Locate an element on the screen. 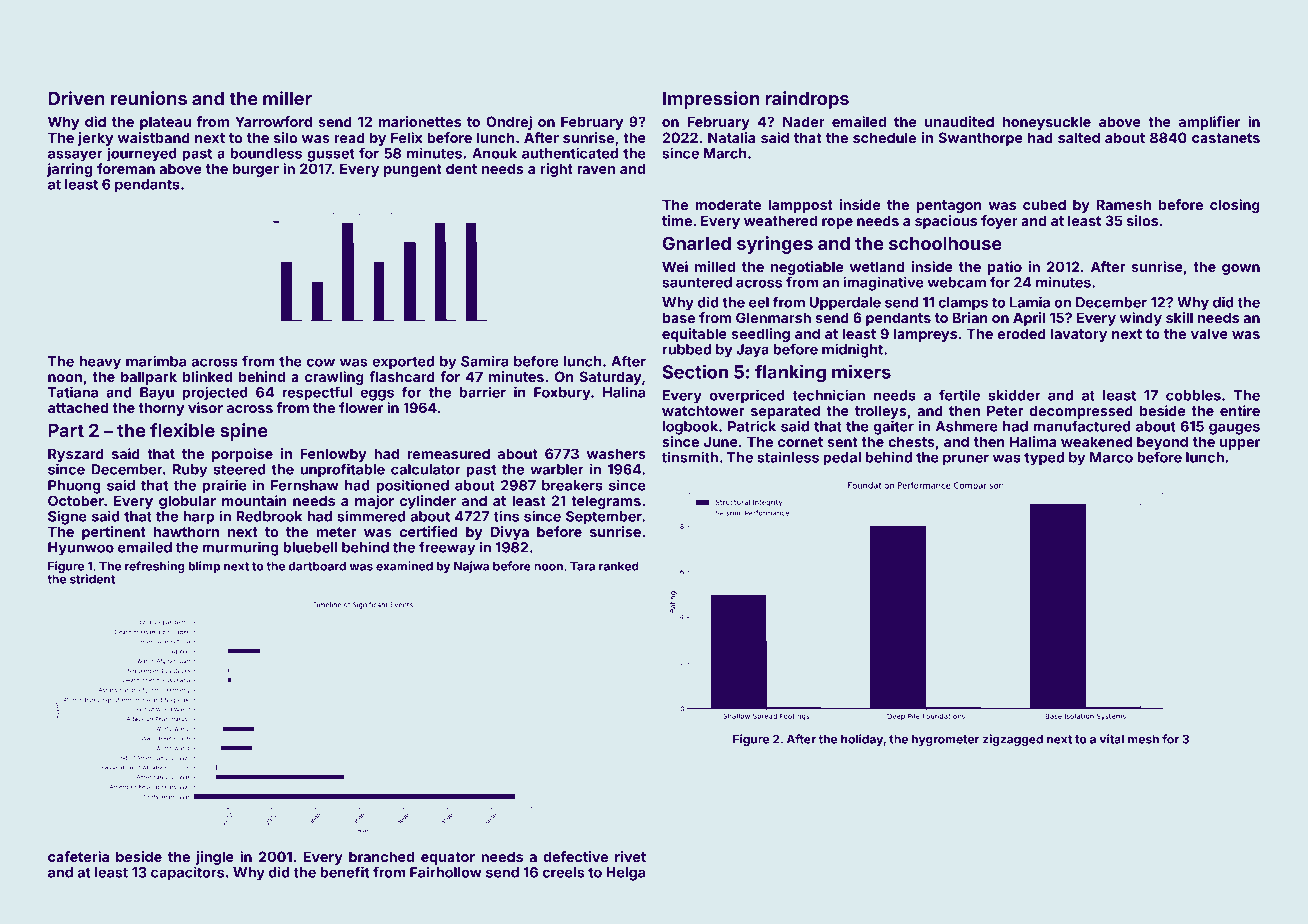  Hyunwoo is located at coordinates (81, 549).
